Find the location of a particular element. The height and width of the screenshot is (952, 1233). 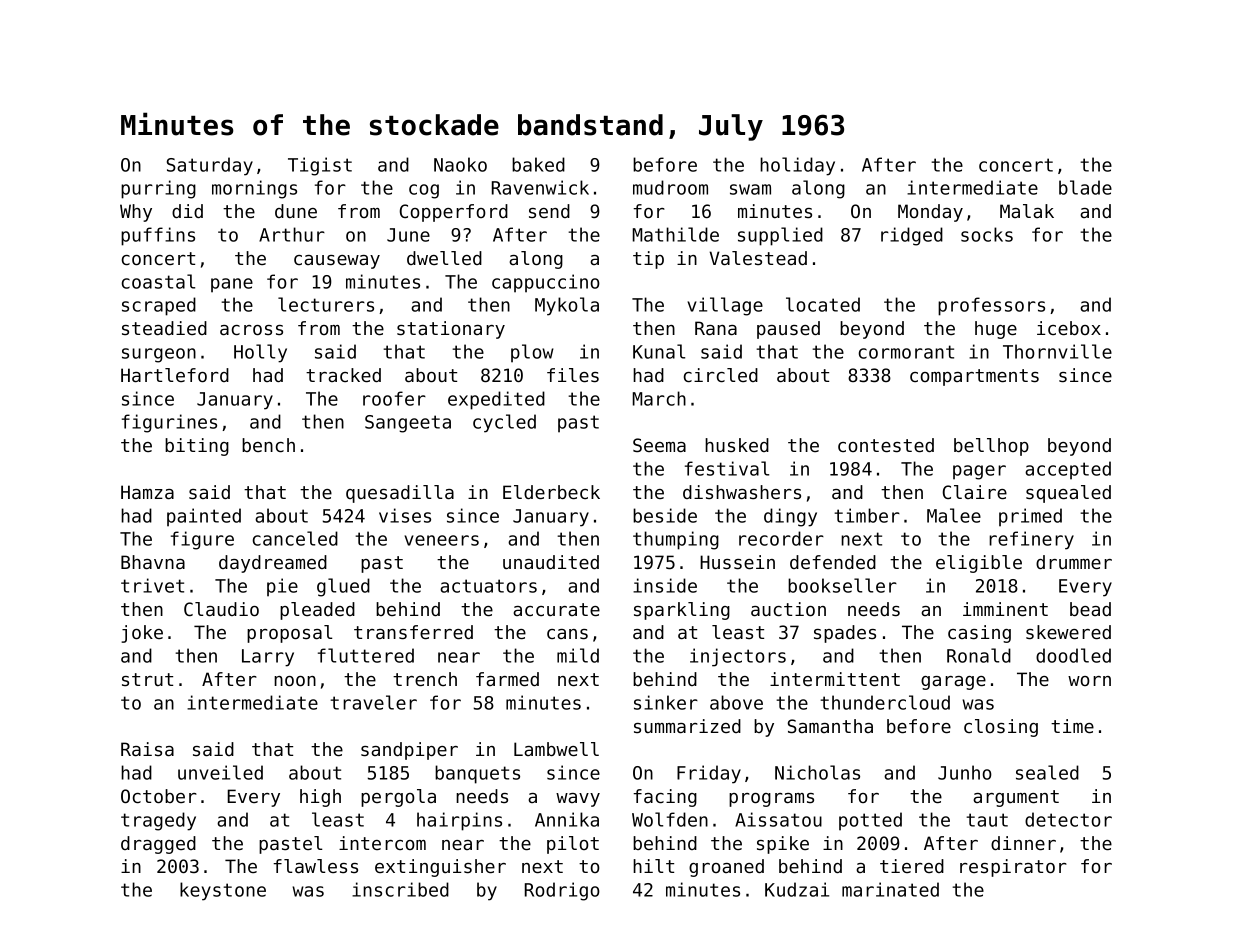

Nicholas is located at coordinates (817, 772).
